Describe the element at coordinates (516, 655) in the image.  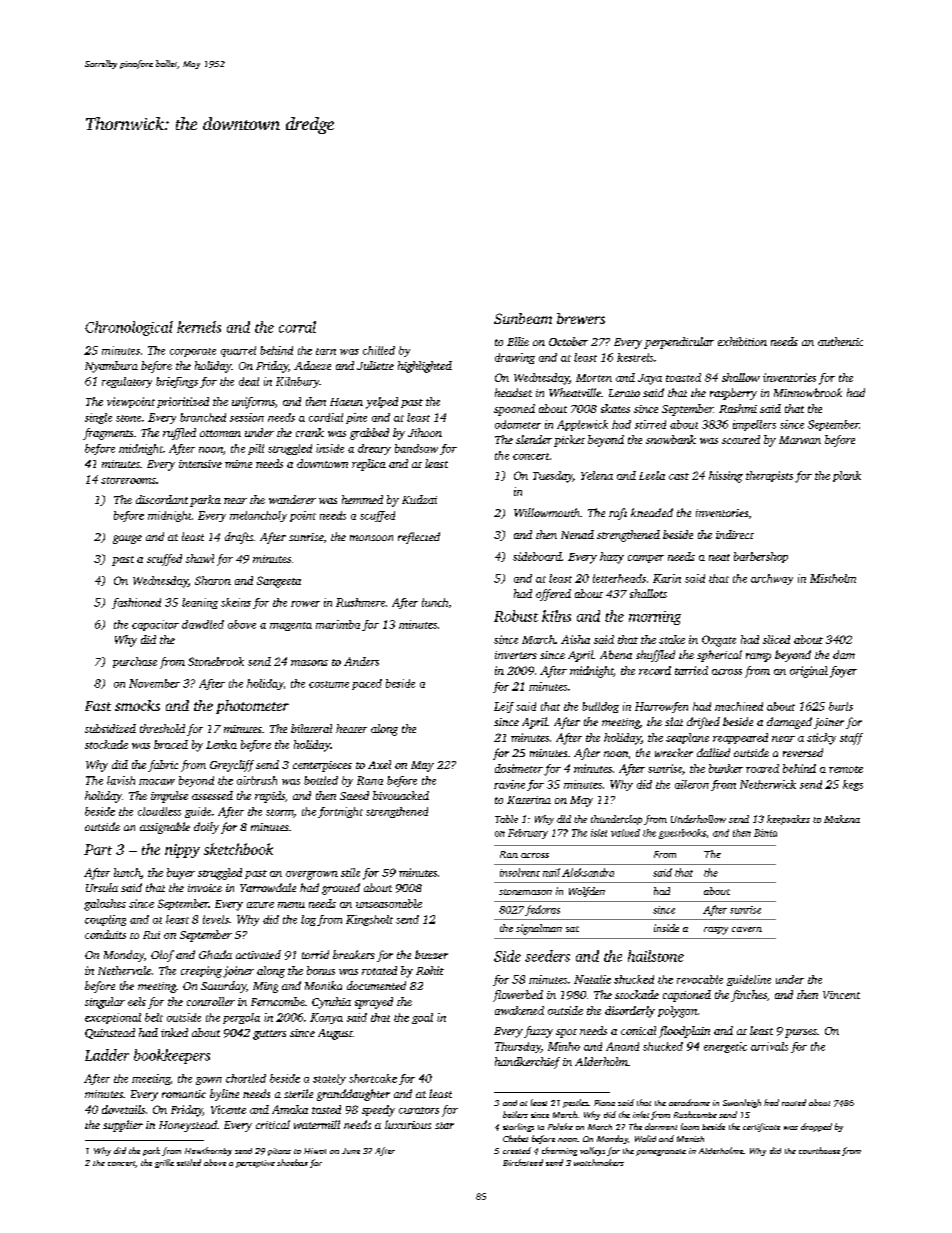
I see `inverters` at that location.
